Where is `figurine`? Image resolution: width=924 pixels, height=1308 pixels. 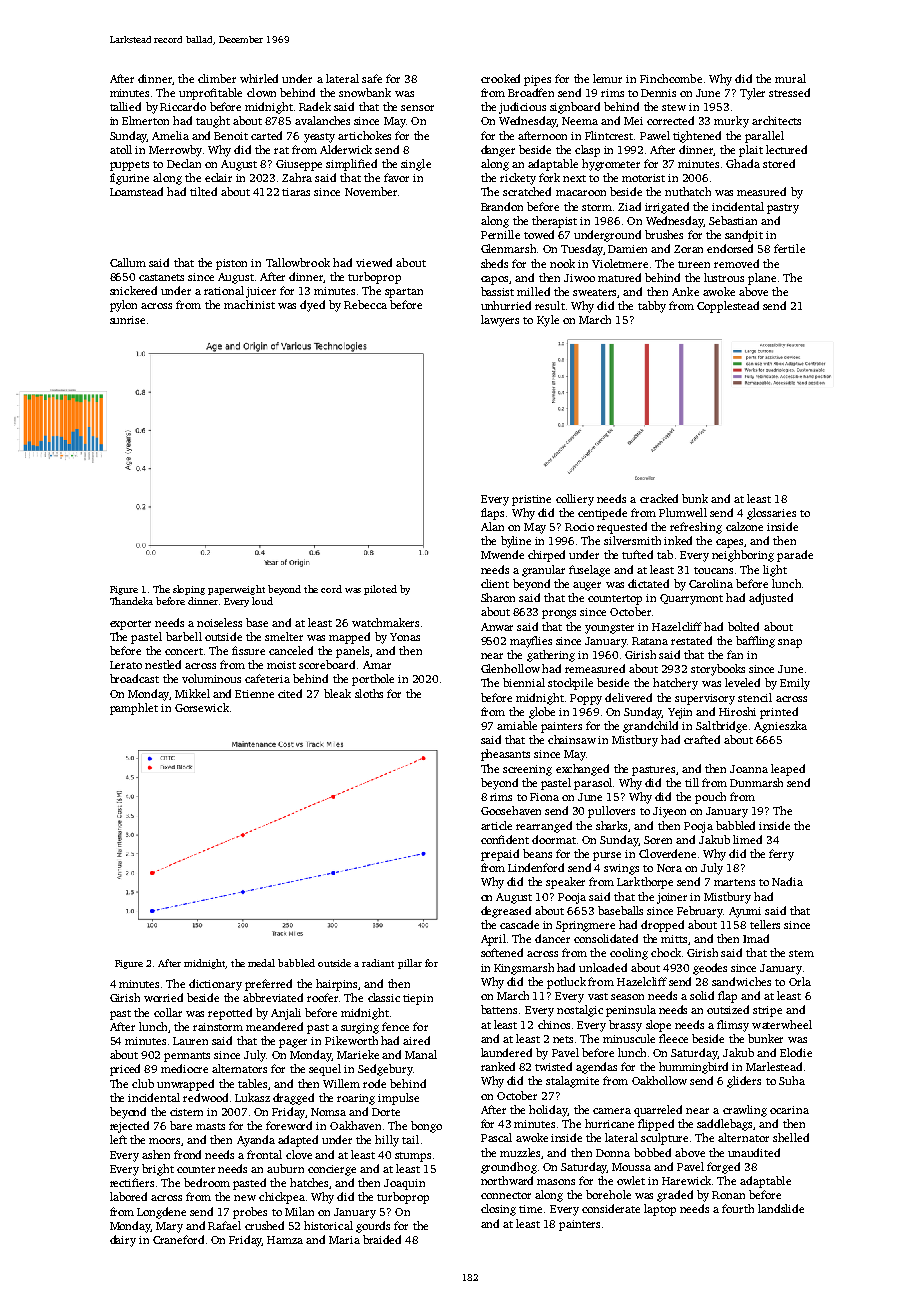
figurine is located at coordinates (129, 179).
